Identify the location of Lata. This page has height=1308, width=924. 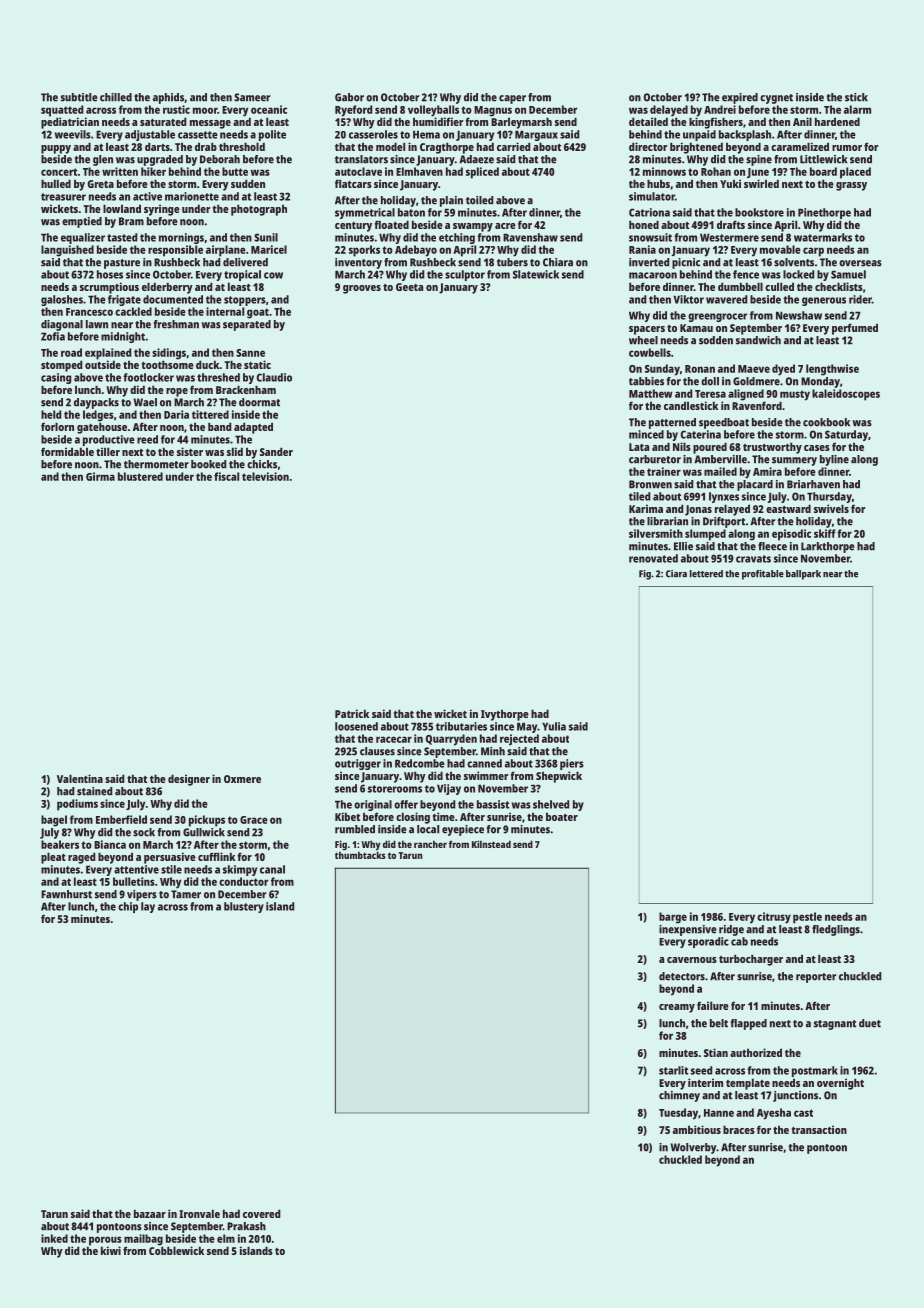
(639, 447).
